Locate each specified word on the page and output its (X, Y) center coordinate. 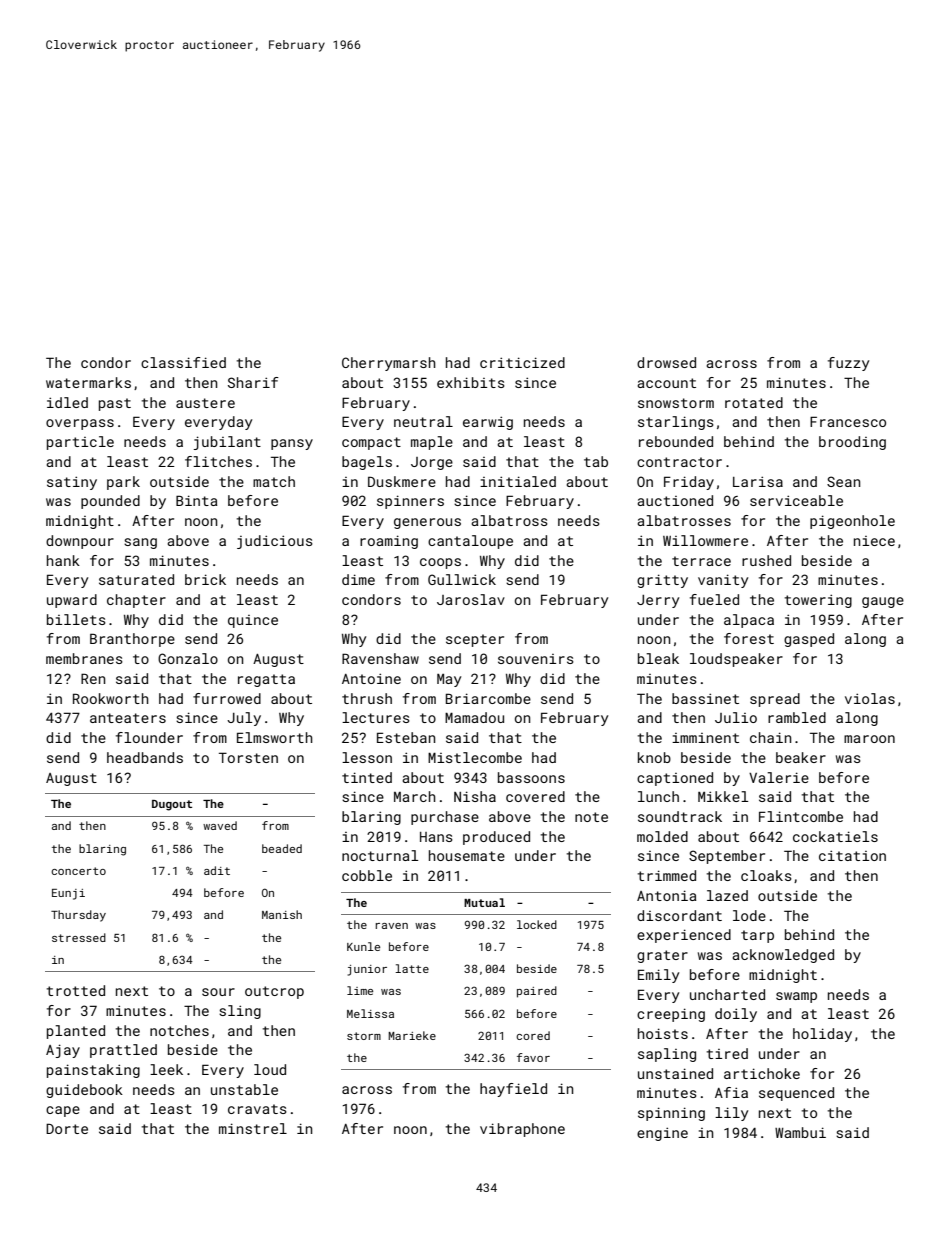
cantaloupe (470, 542)
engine (662, 1134)
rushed (766, 560)
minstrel (253, 1128)
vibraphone (522, 1130)
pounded (110, 502)
